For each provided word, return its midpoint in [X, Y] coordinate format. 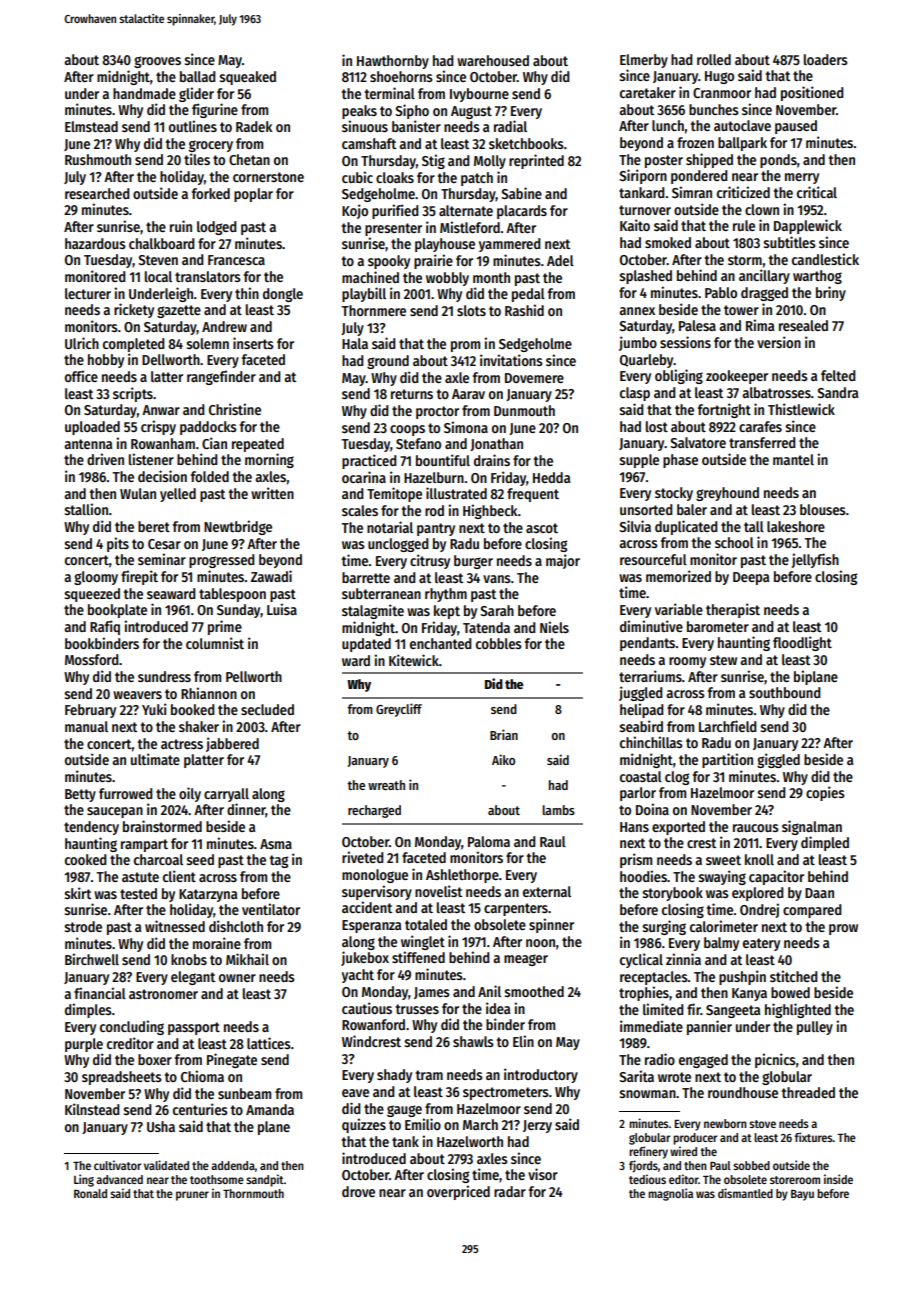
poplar [253, 195]
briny [831, 293]
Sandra [838, 392]
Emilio [423, 1124]
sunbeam [244, 1093]
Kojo [355, 211]
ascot [542, 528]
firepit [139, 577]
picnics [775, 1060]
